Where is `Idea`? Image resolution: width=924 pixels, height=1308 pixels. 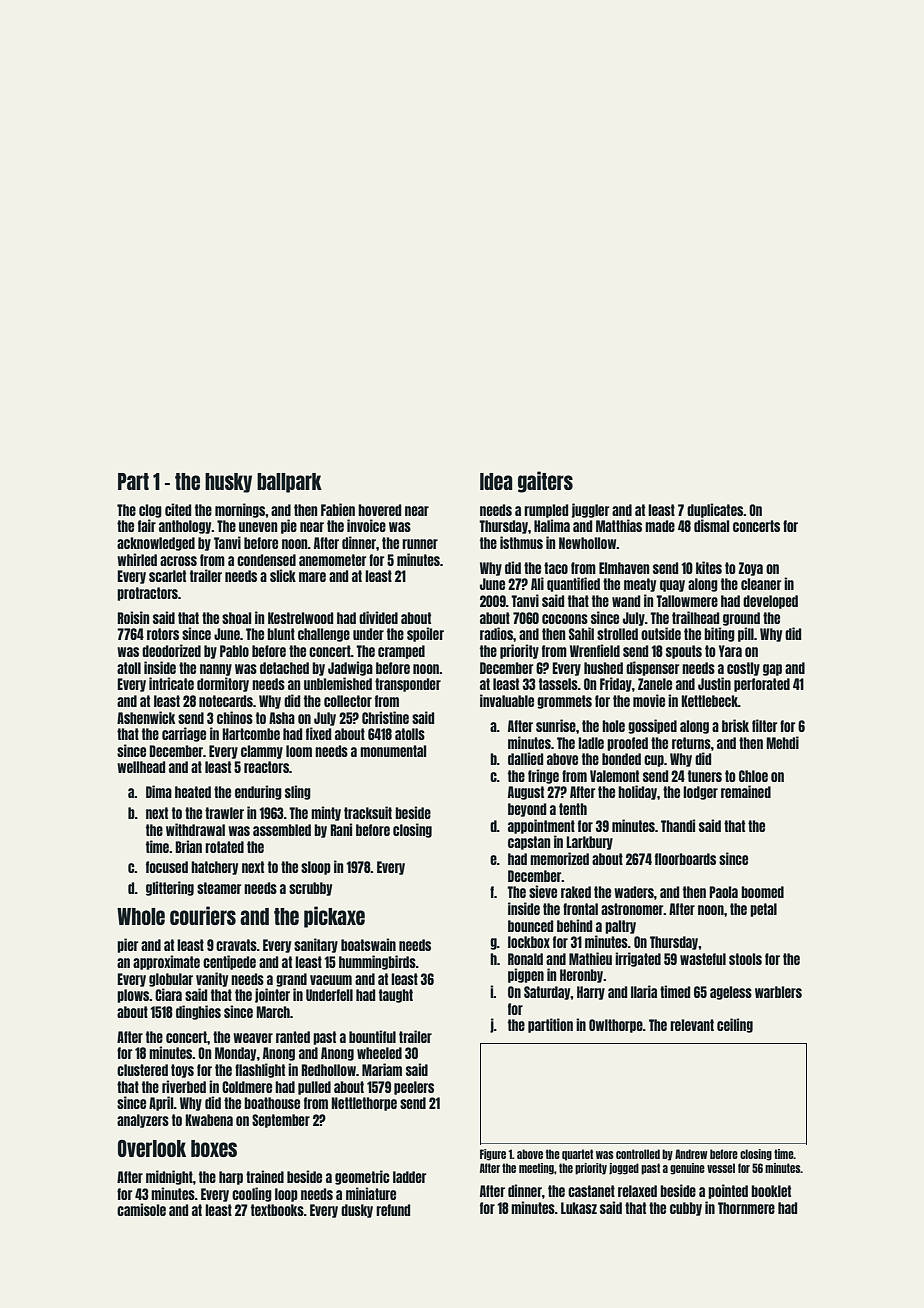 Idea is located at coordinates (496, 481).
